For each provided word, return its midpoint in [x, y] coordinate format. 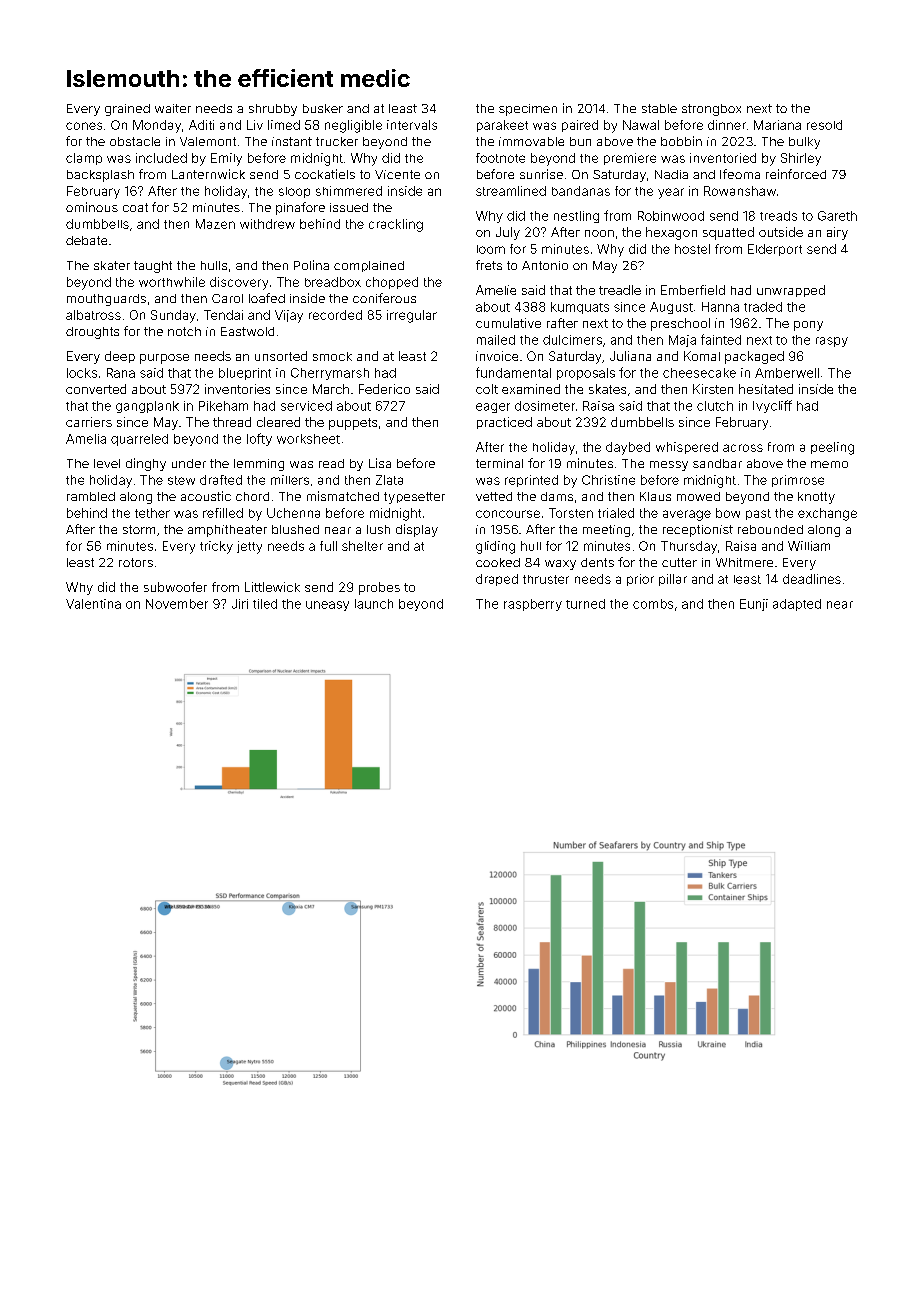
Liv [255, 125]
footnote [500, 158]
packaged [754, 357]
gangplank [147, 407]
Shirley [801, 159]
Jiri [240, 604]
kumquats [580, 308]
